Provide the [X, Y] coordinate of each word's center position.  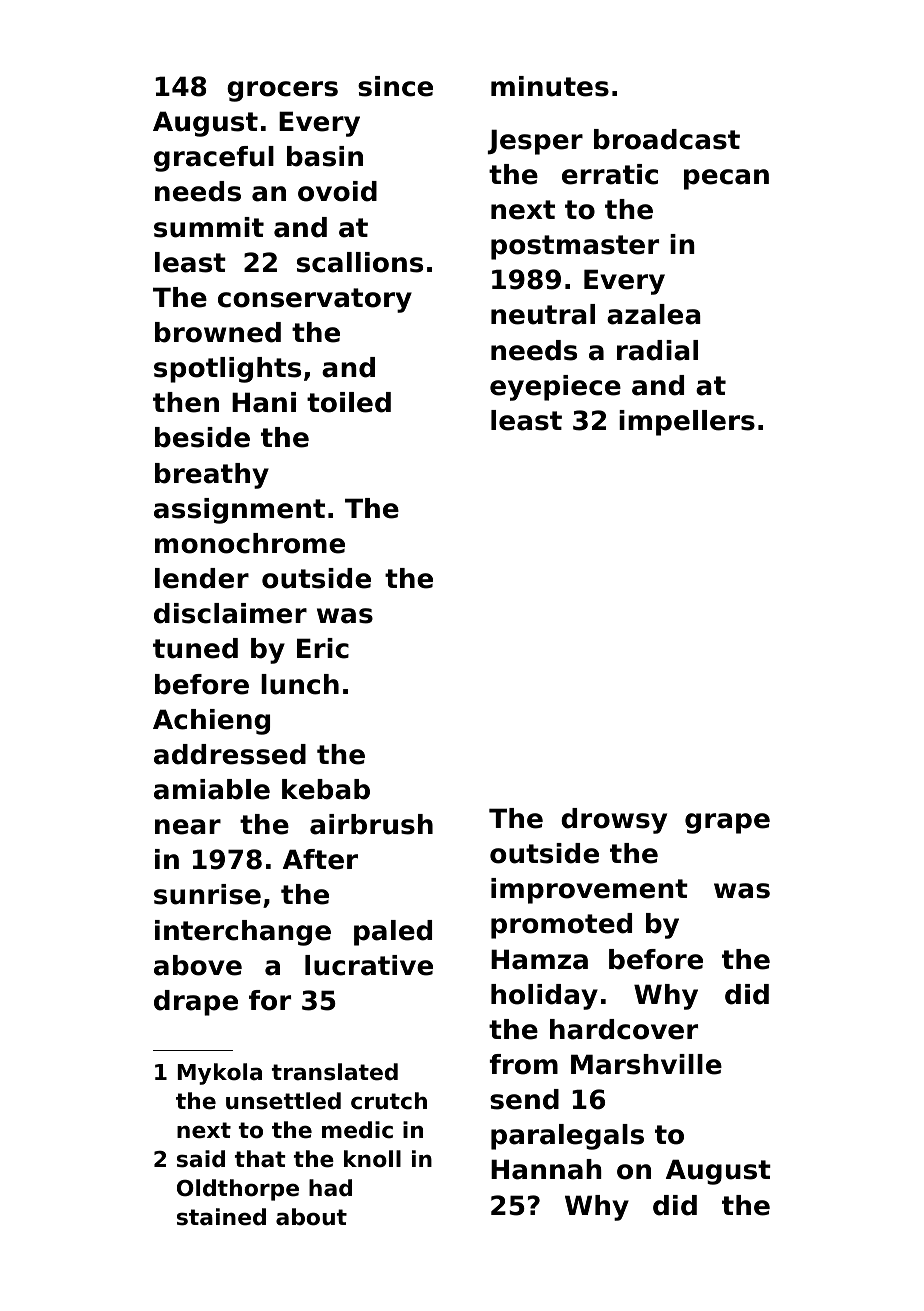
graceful [214, 159]
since [395, 86]
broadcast [667, 139]
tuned [195, 648]
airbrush [371, 824]
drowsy [614, 821]
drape [196, 1003]
